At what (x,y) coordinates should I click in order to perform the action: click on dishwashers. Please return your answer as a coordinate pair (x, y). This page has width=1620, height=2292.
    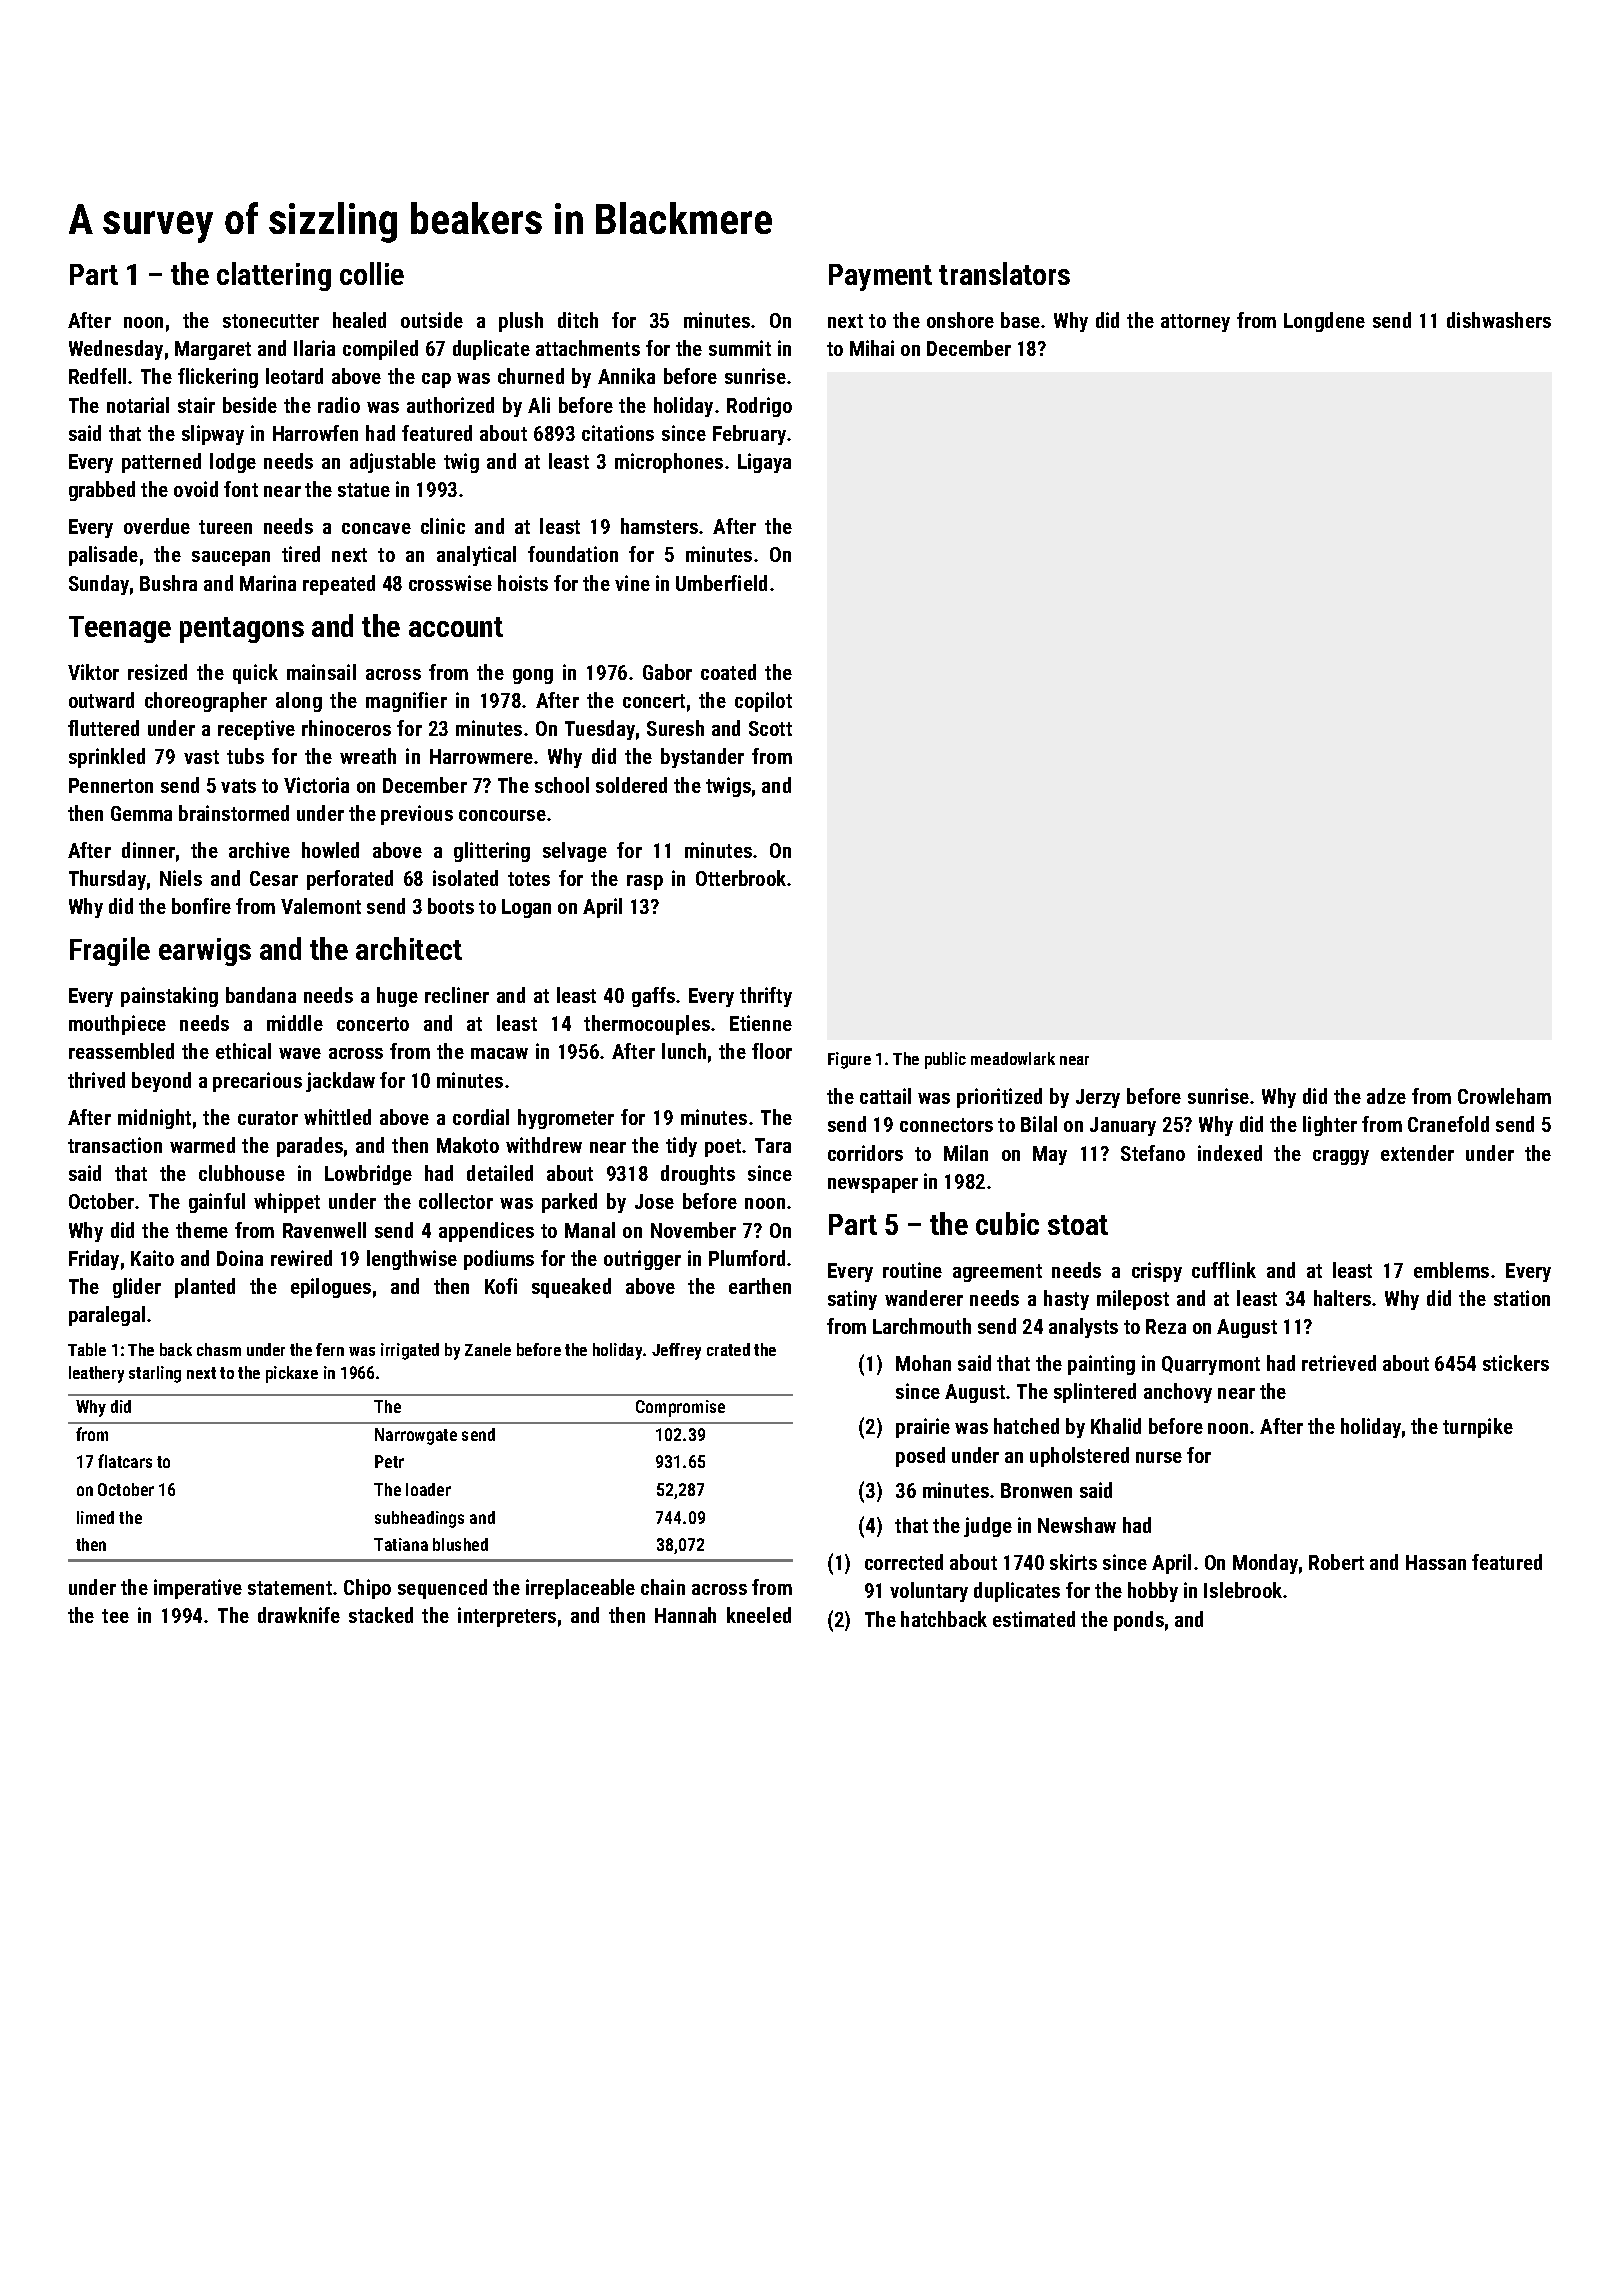
    Looking at the image, I should click on (1499, 320).
